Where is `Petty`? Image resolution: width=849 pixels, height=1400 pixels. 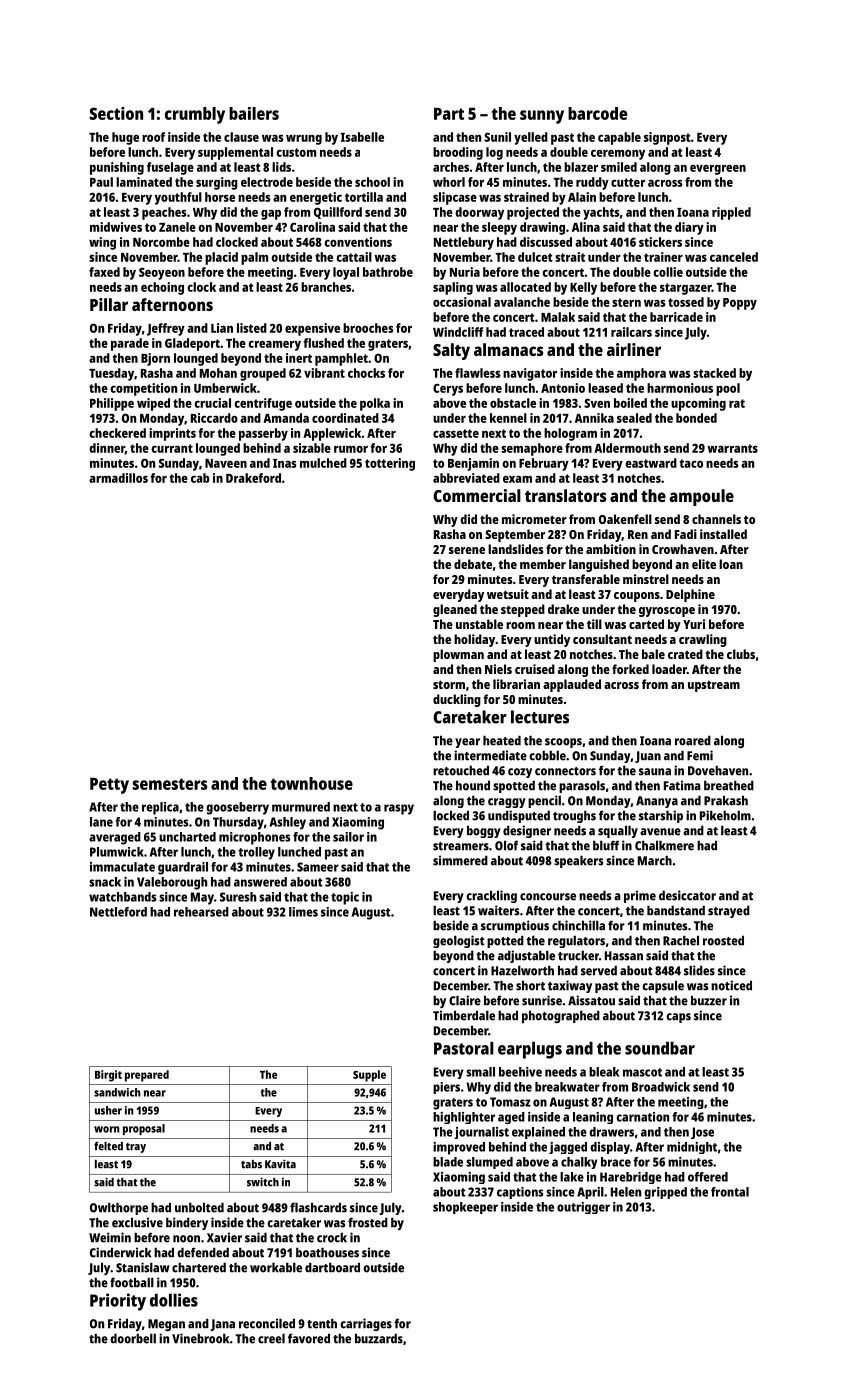 Petty is located at coordinates (109, 786).
